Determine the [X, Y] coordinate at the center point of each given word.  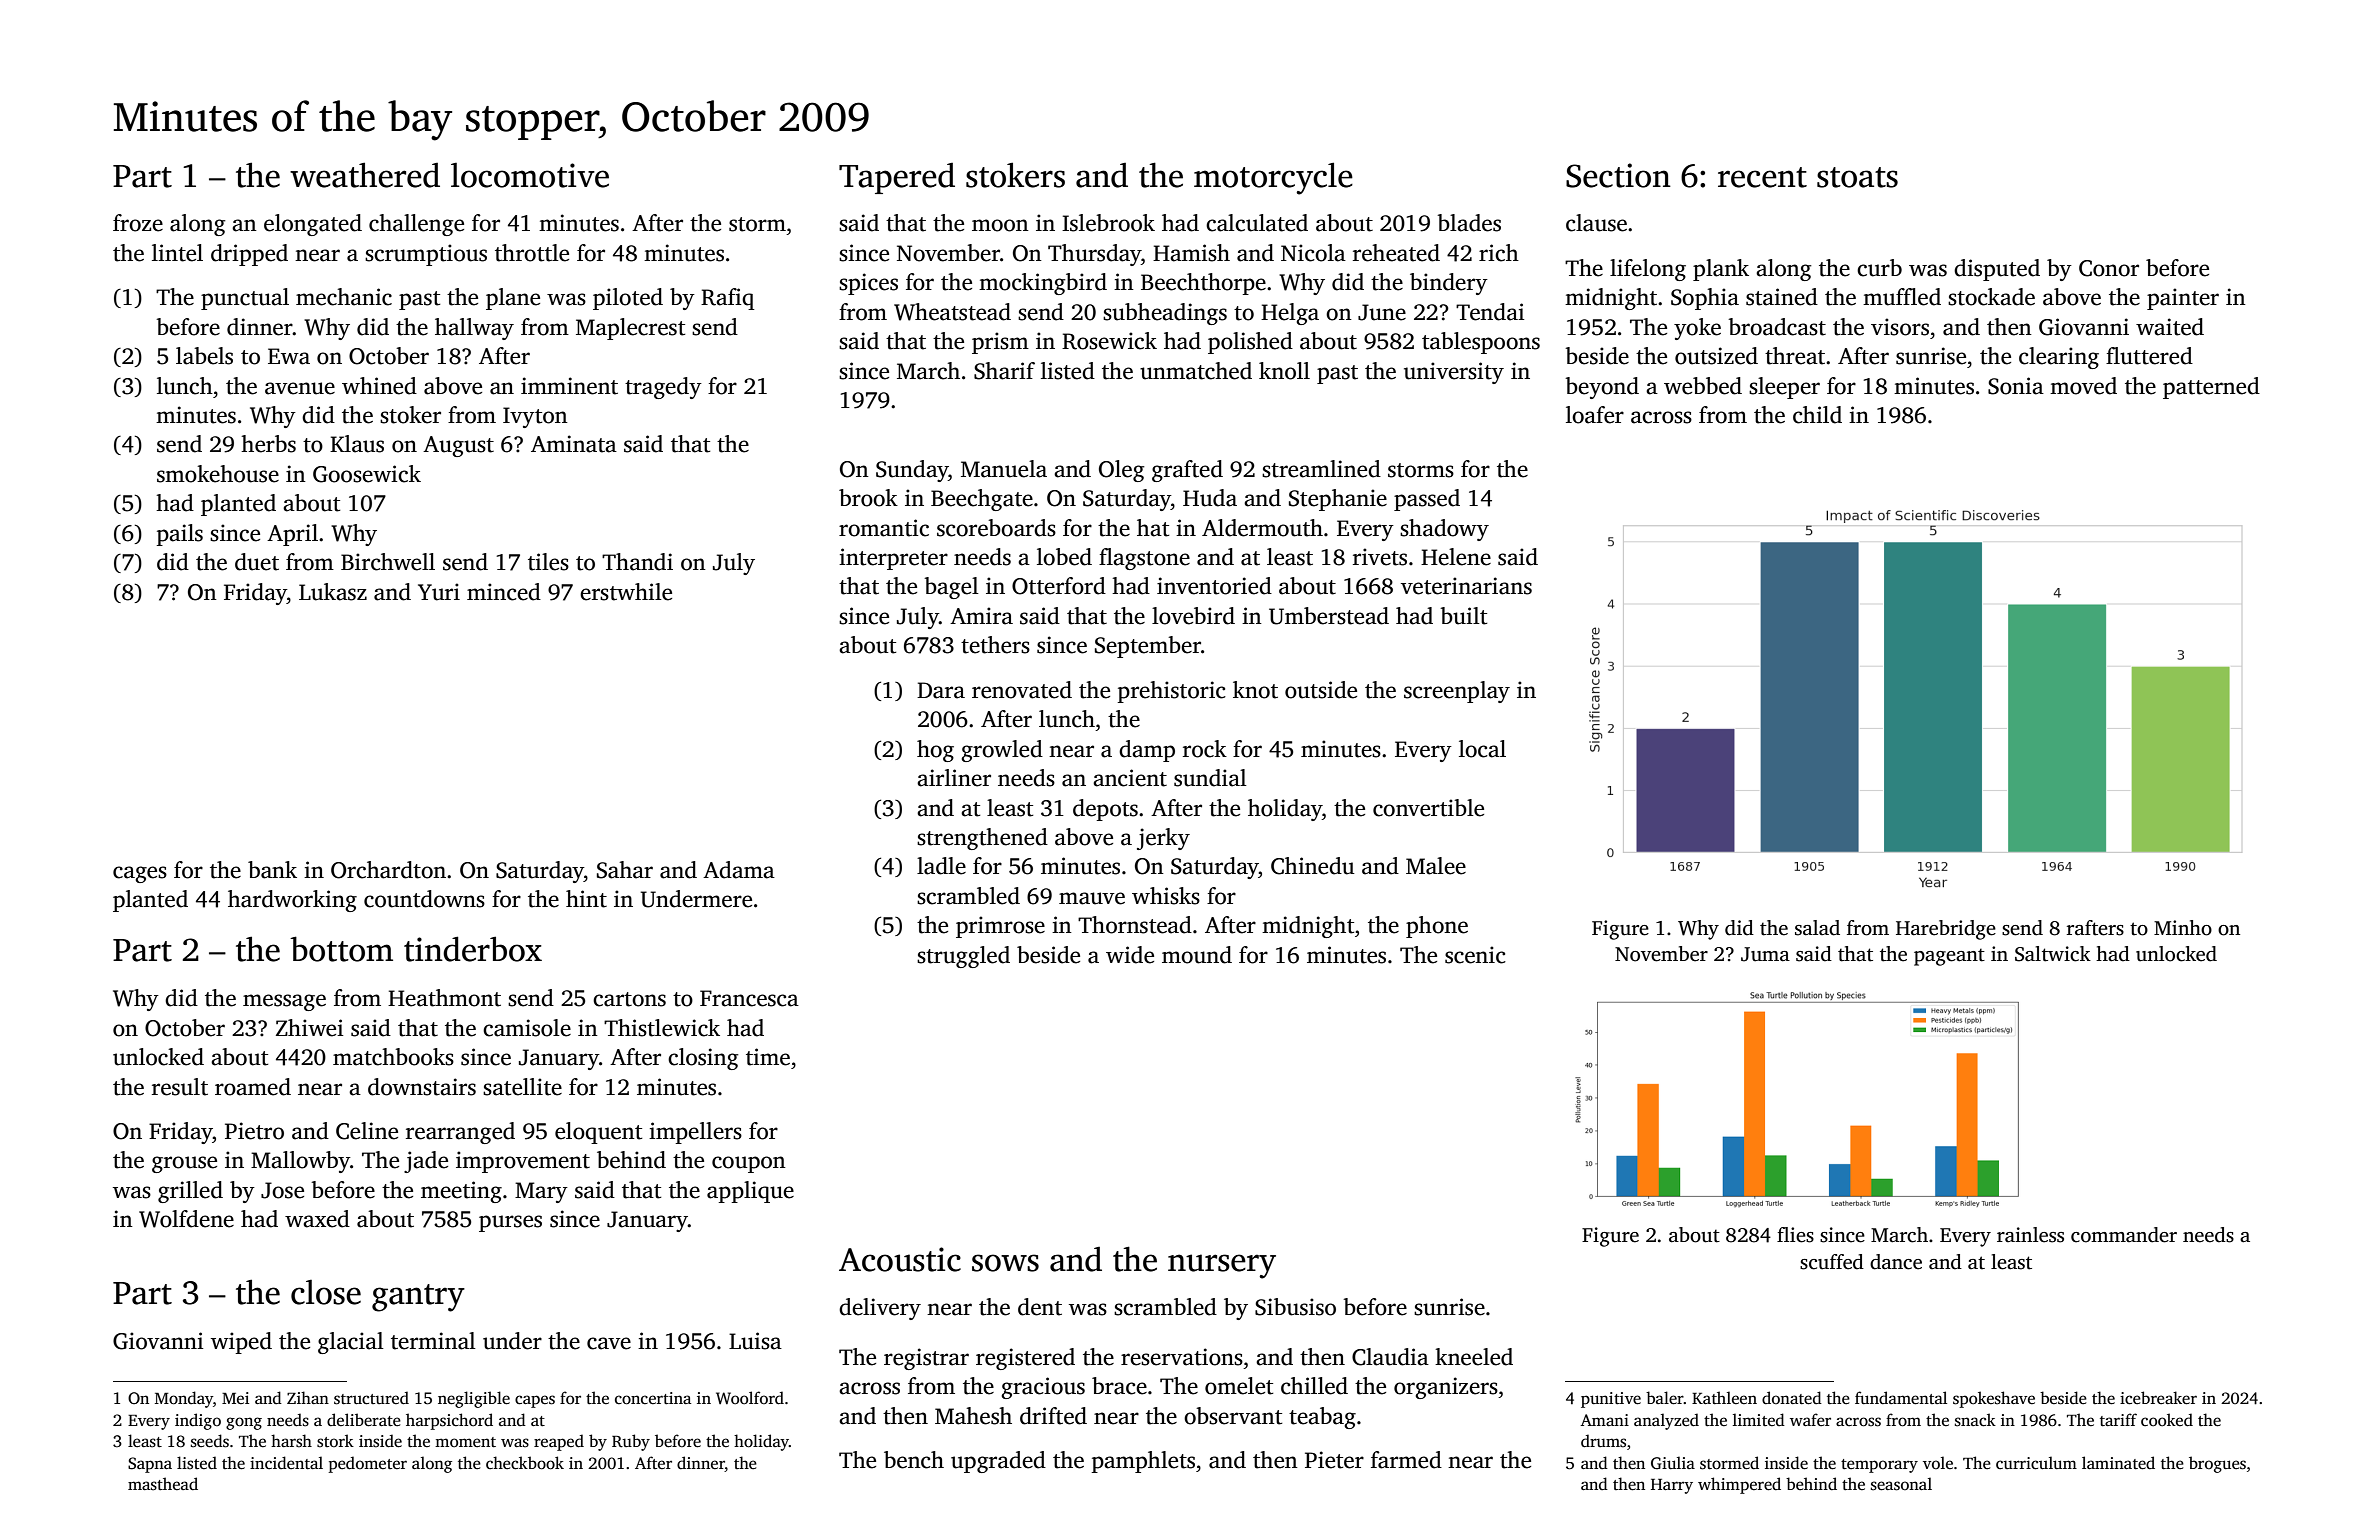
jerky [1163, 839]
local [1482, 749]
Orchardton [388, 870]
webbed [1703, 386]
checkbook [525, 1463]
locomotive [530, 175]
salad [1817, 928]
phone [1437, 927]
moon [1000, 225]
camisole [527, 1028]
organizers [1446, 1388]
